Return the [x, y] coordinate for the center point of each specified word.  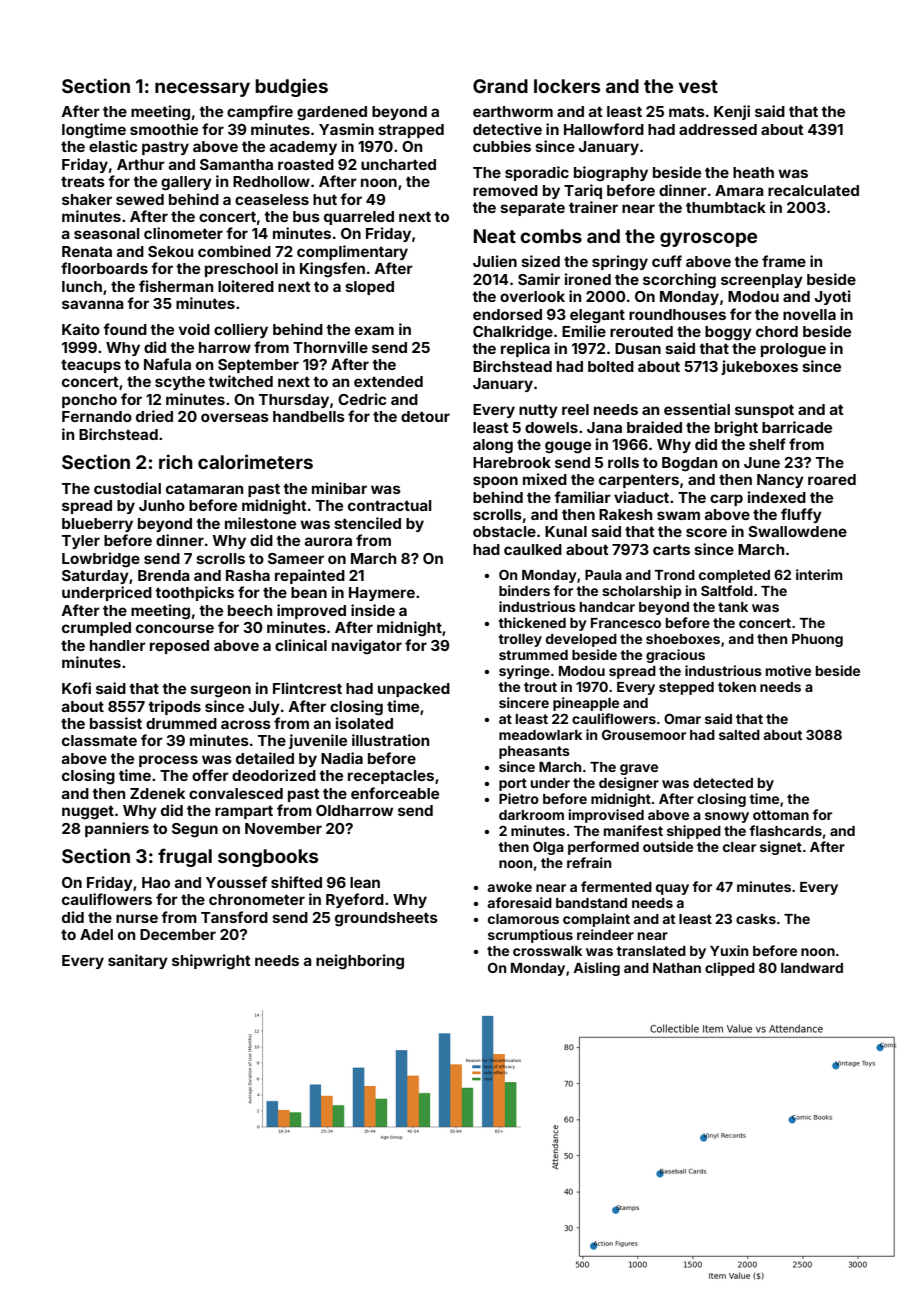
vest [698, 86]
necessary [202, 89]
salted [739, 735]
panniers [117, 829]
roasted [306, 164]
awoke [510, 887]
